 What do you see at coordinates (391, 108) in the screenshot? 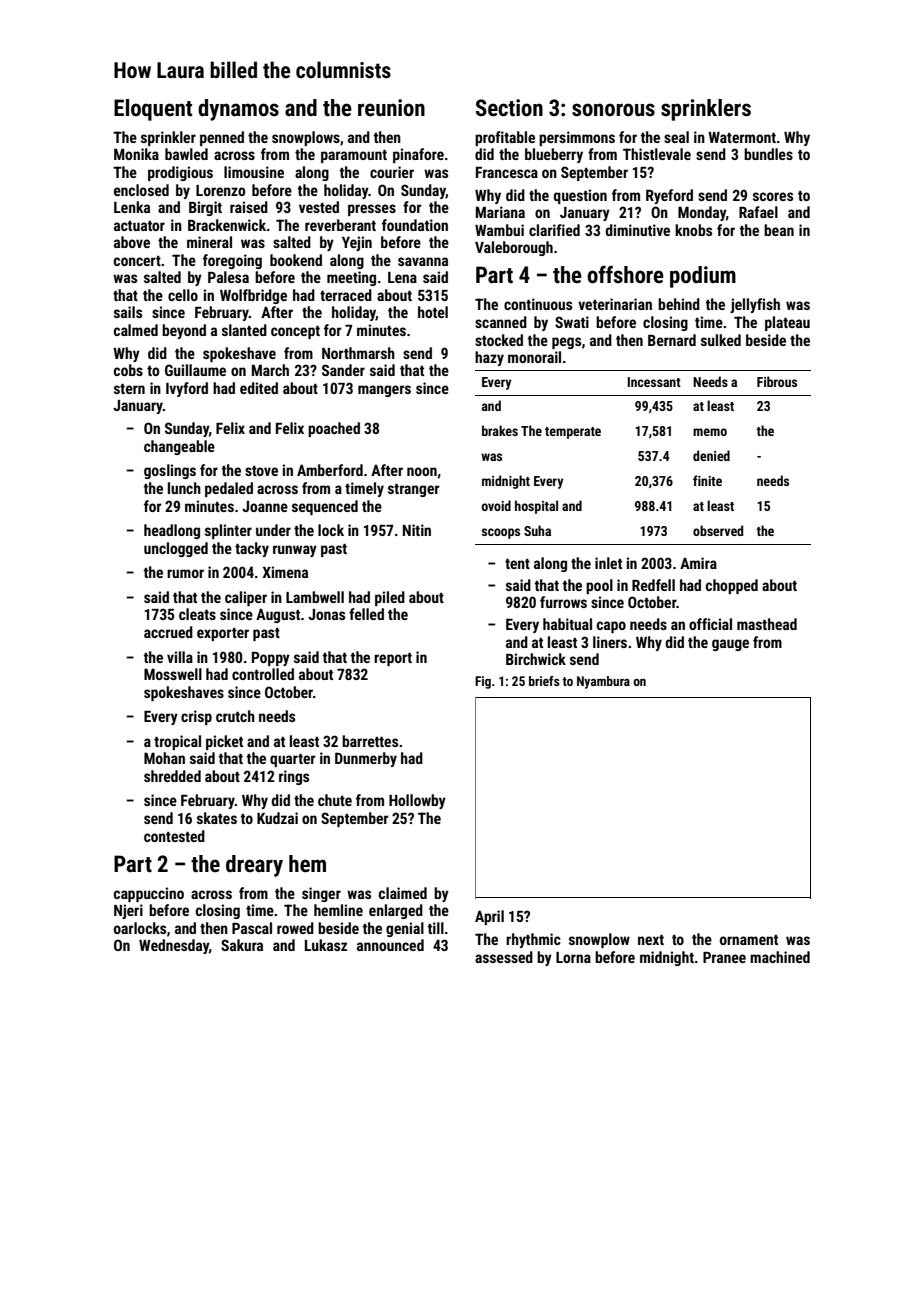
I see `reunion` at bounding box center [391, 108].
